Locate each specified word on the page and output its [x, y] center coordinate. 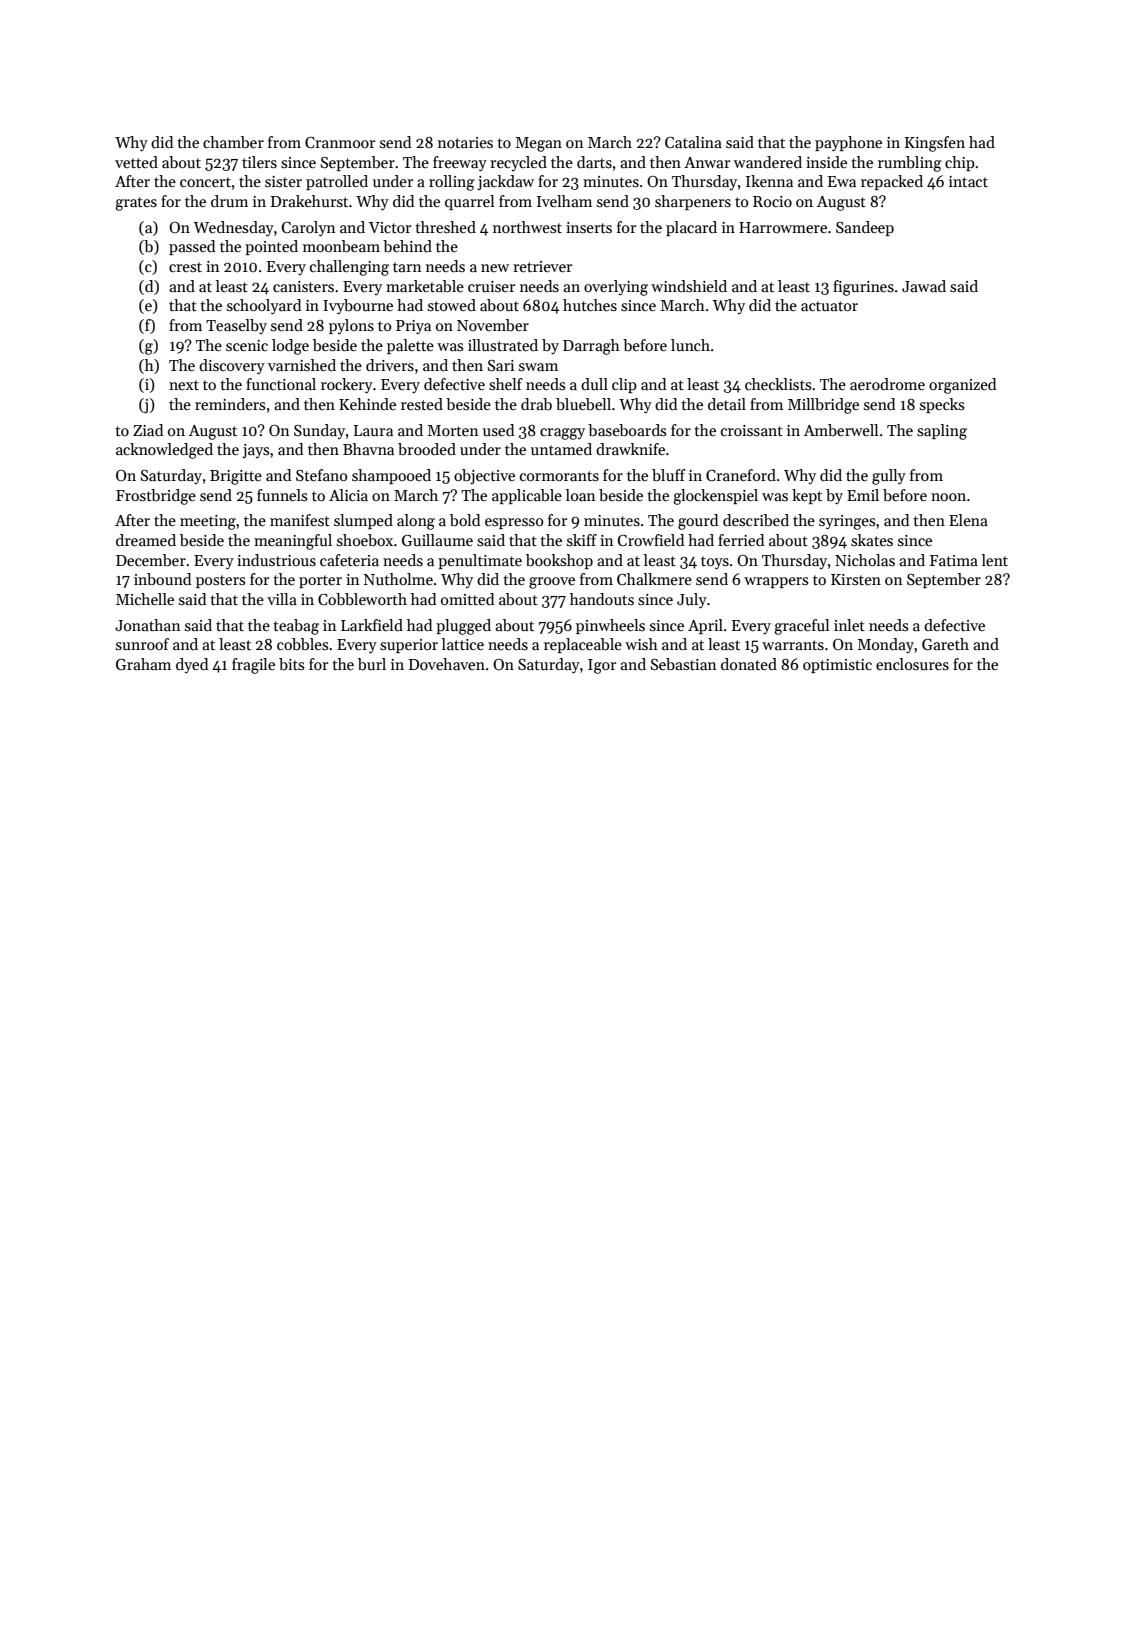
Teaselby [236, 326]
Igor [602, 666]
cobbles [302, 644]
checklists [778, 384]
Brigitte [236, 477]
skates [872, 540]
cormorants [559, 476]
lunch [690, 345]
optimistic [837, 666]
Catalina [693, 142]
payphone [848, 144]
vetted [136, 162]
